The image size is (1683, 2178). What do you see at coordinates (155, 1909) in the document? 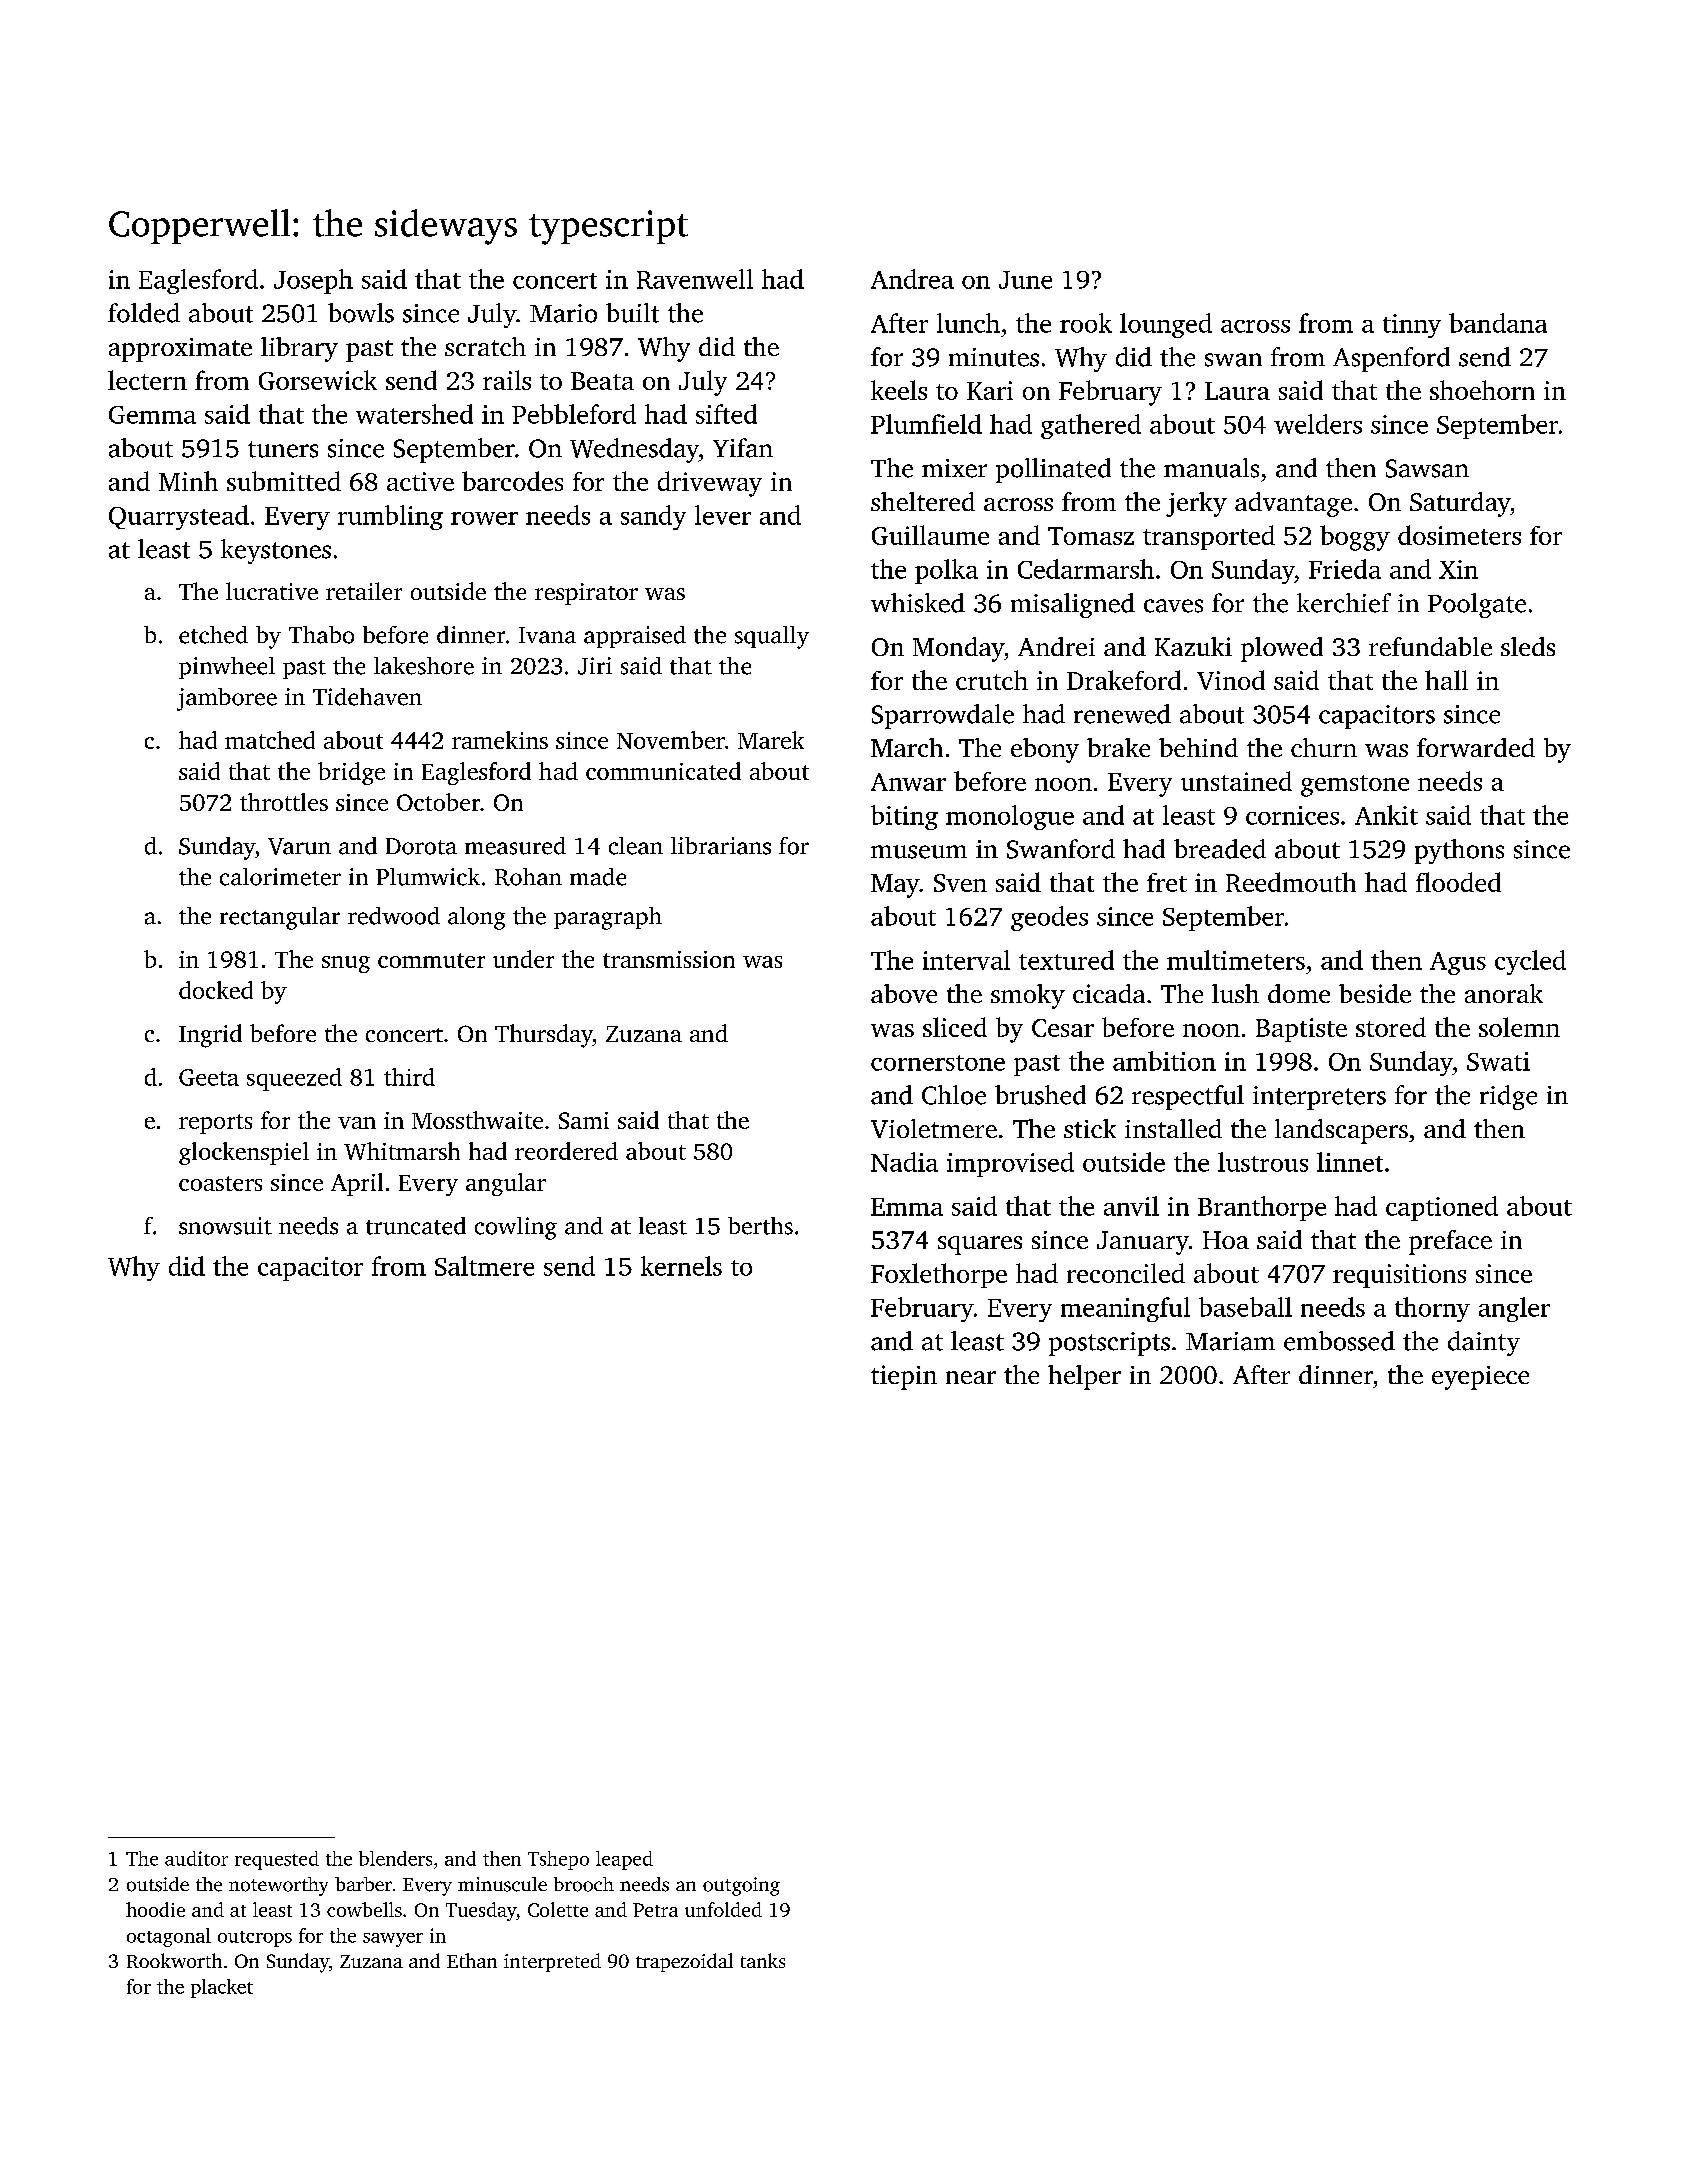
I see `hoodie` at bounding box center [155, 1909].
